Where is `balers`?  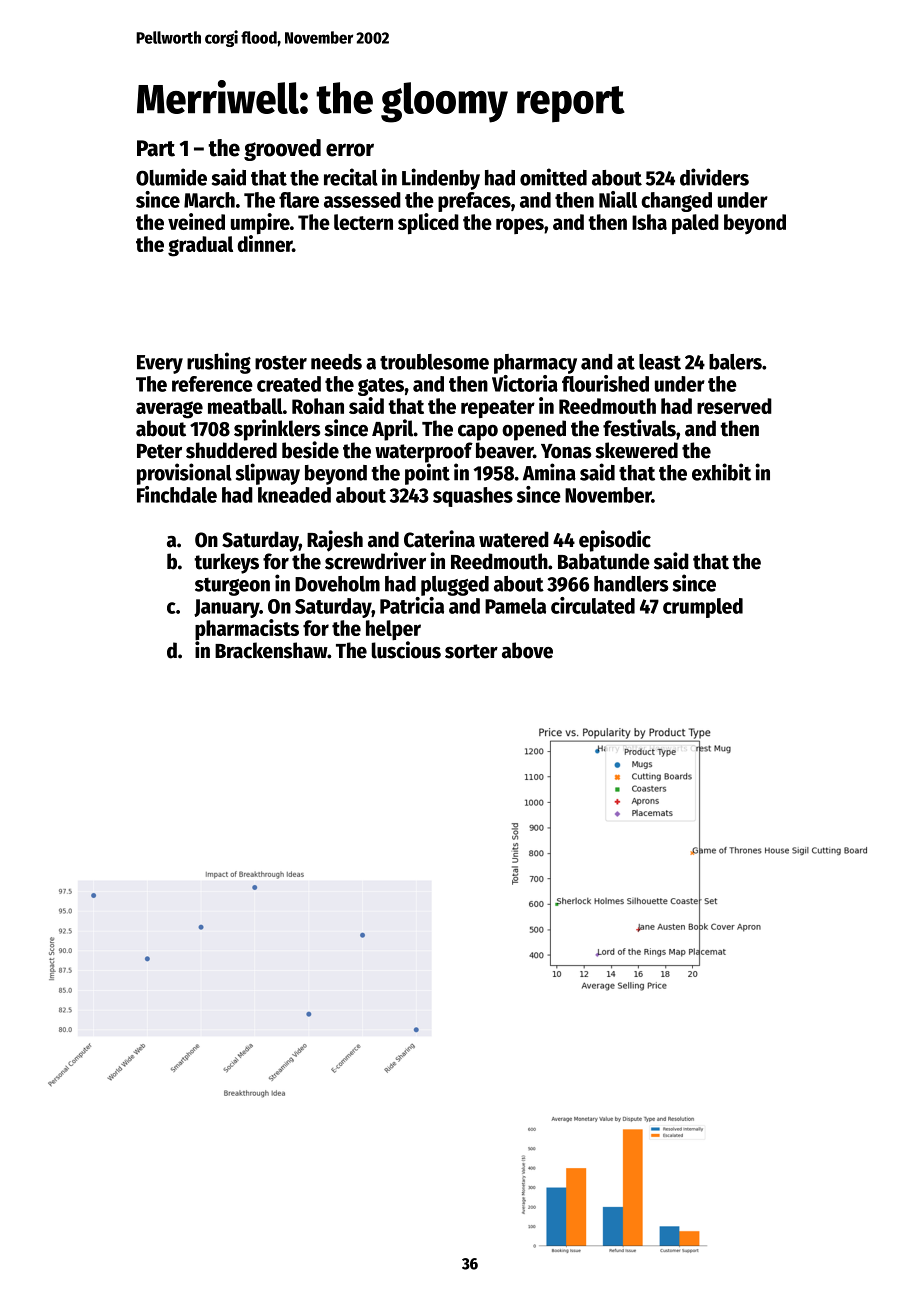
balers is located at coordinates (735, 362).
